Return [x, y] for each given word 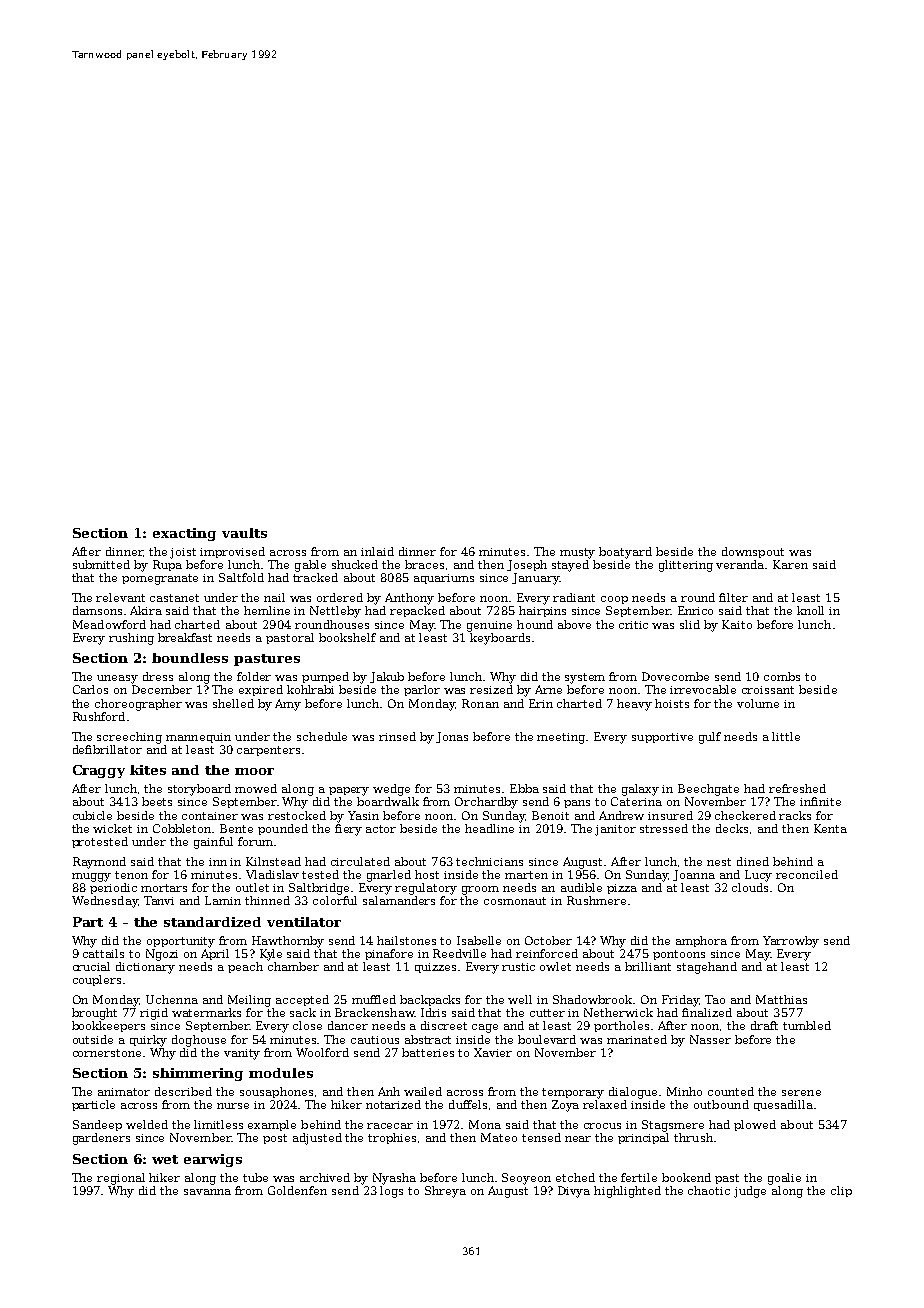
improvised [232, 552]
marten [526, 875]
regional [121, 1179]
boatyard [625, 553]
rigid [154, 1014]
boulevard [547, 1039]
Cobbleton [183, 828]
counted [731, 1091]
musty [577, 553]
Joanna [694, 875]
